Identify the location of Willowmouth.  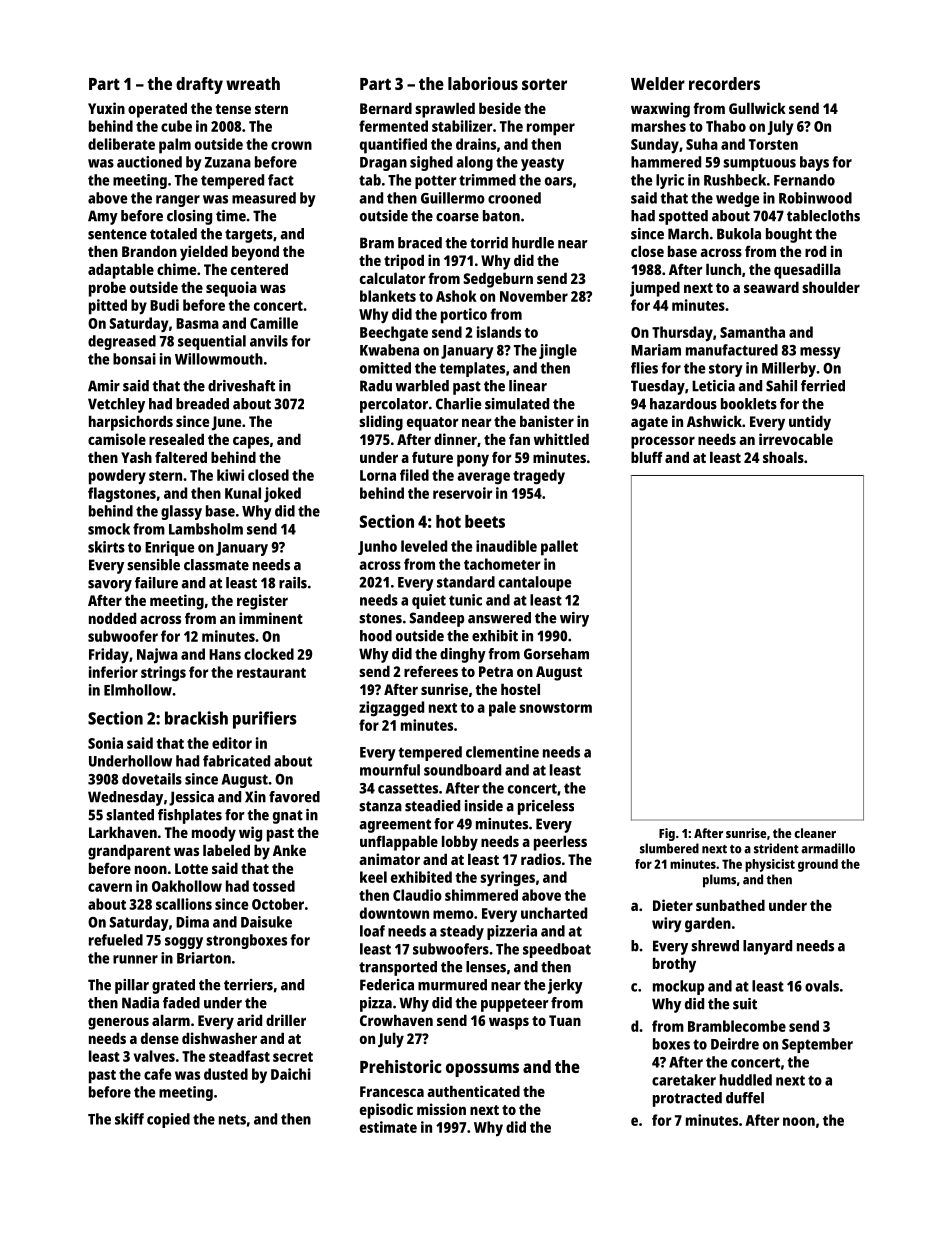
(219, 359).
